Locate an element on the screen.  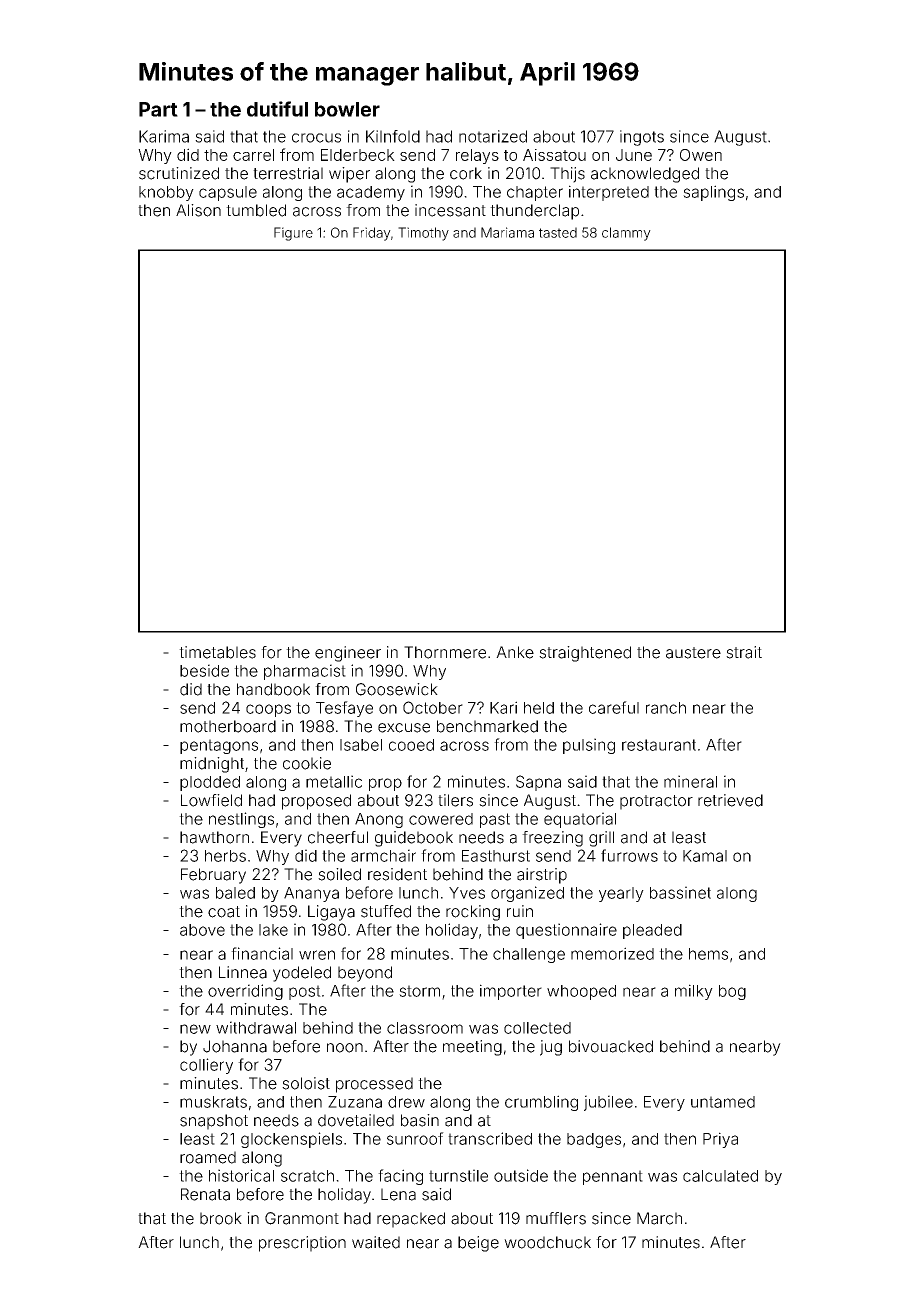
Lowfield is located at coordinates (211, 800).
